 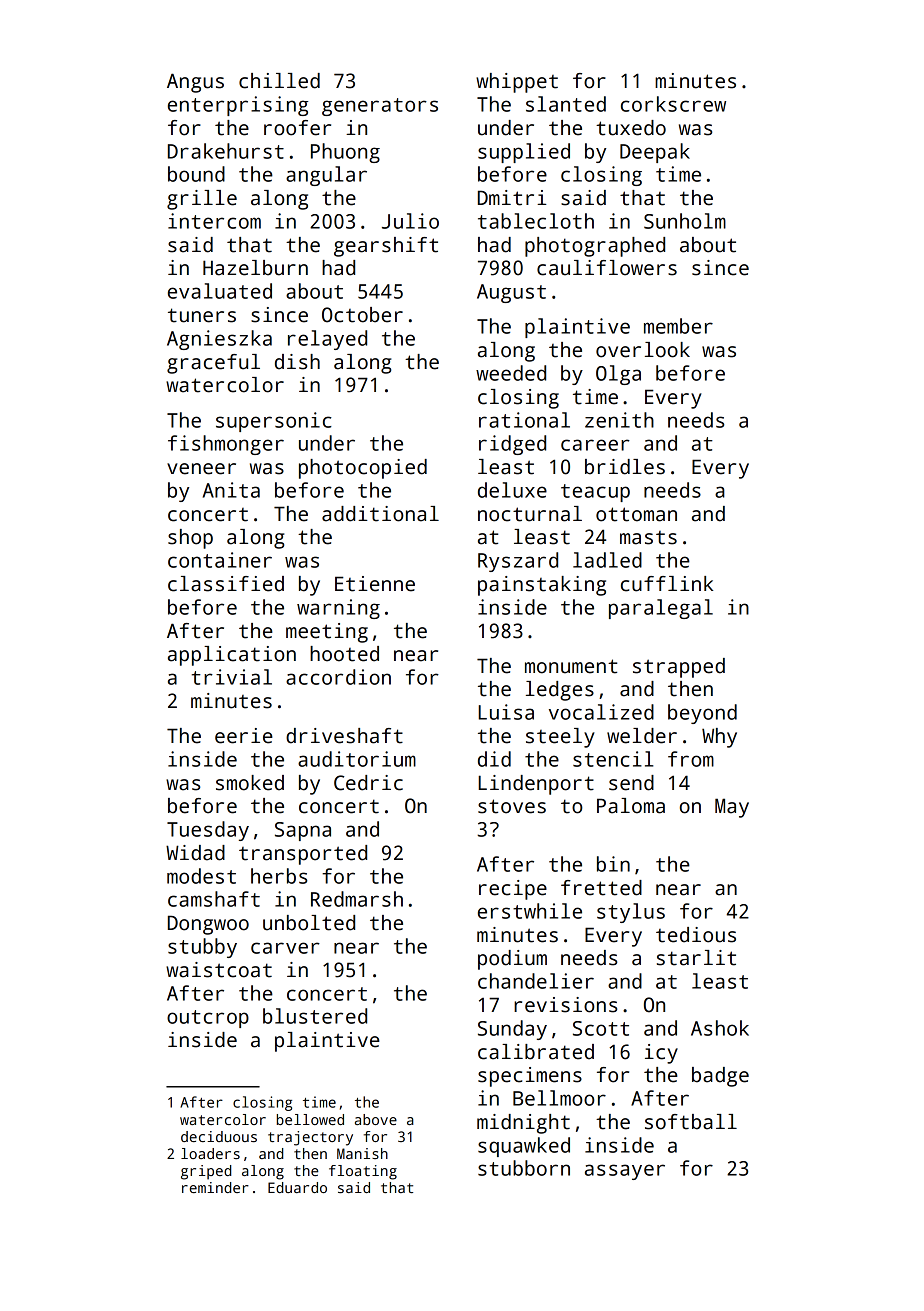 I want to click on badge, so click(x=720, y=1077).
